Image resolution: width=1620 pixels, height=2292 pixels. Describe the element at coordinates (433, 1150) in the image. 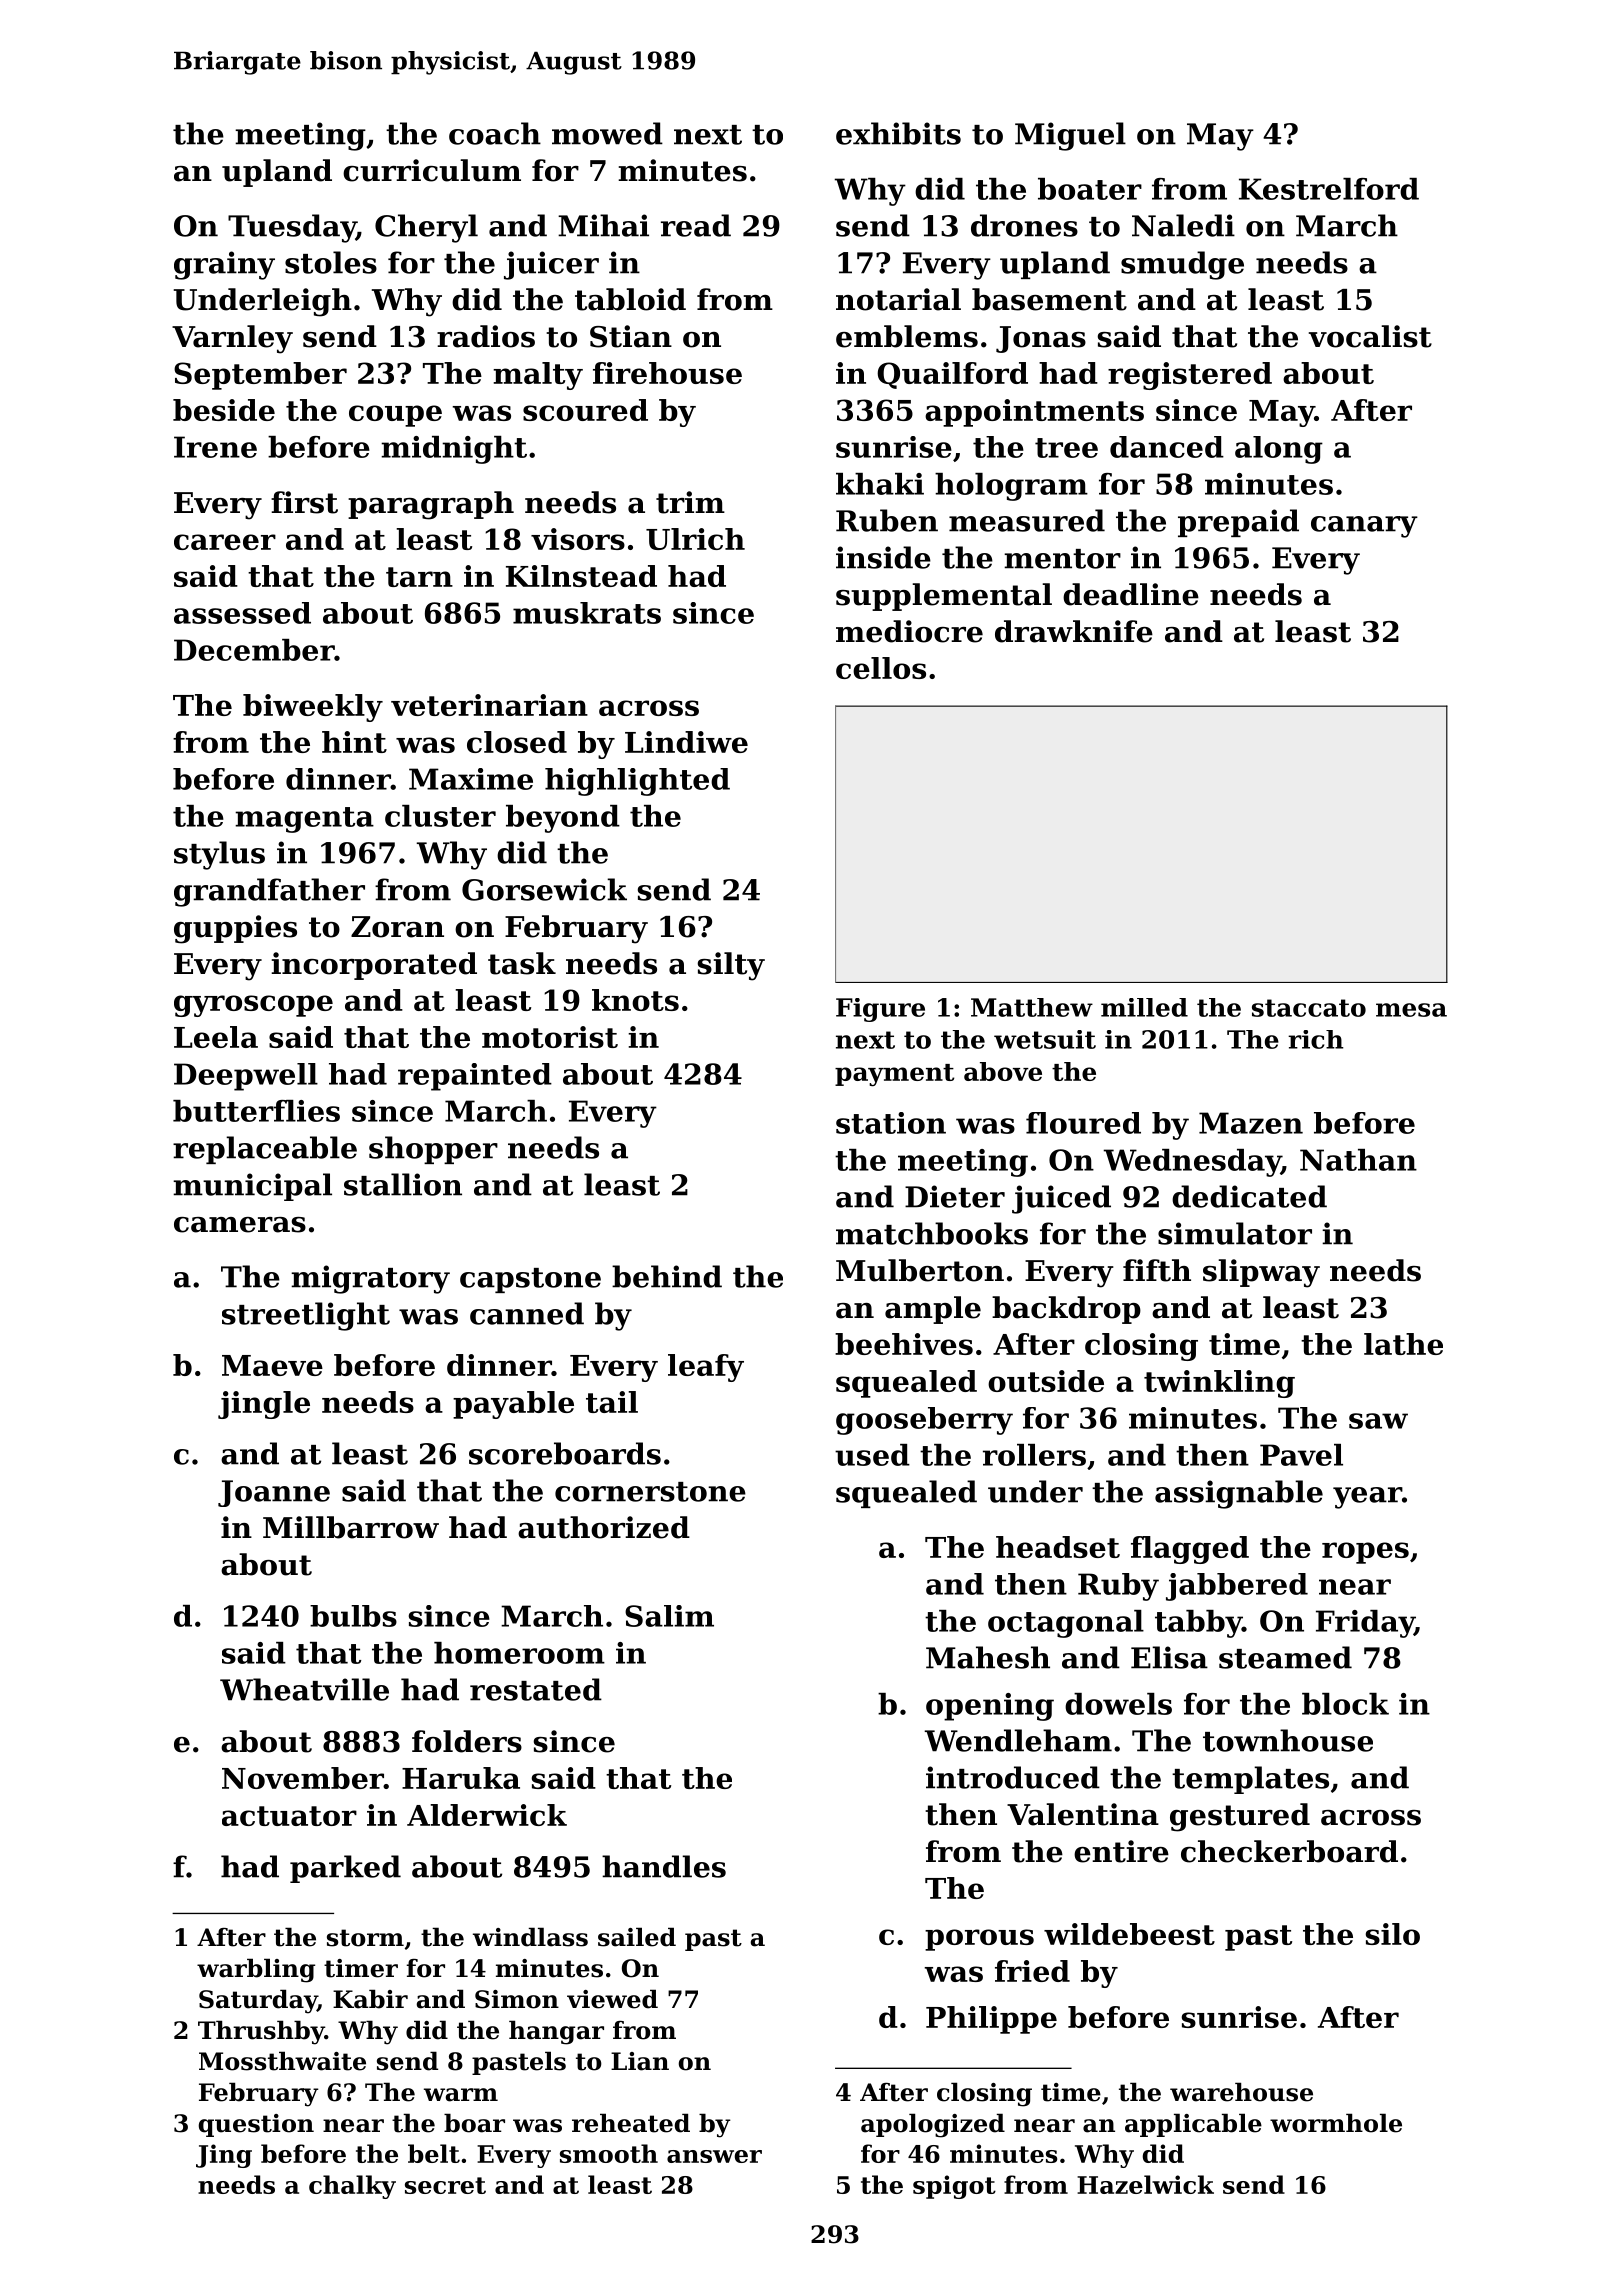

I see `shopper` at that location.
